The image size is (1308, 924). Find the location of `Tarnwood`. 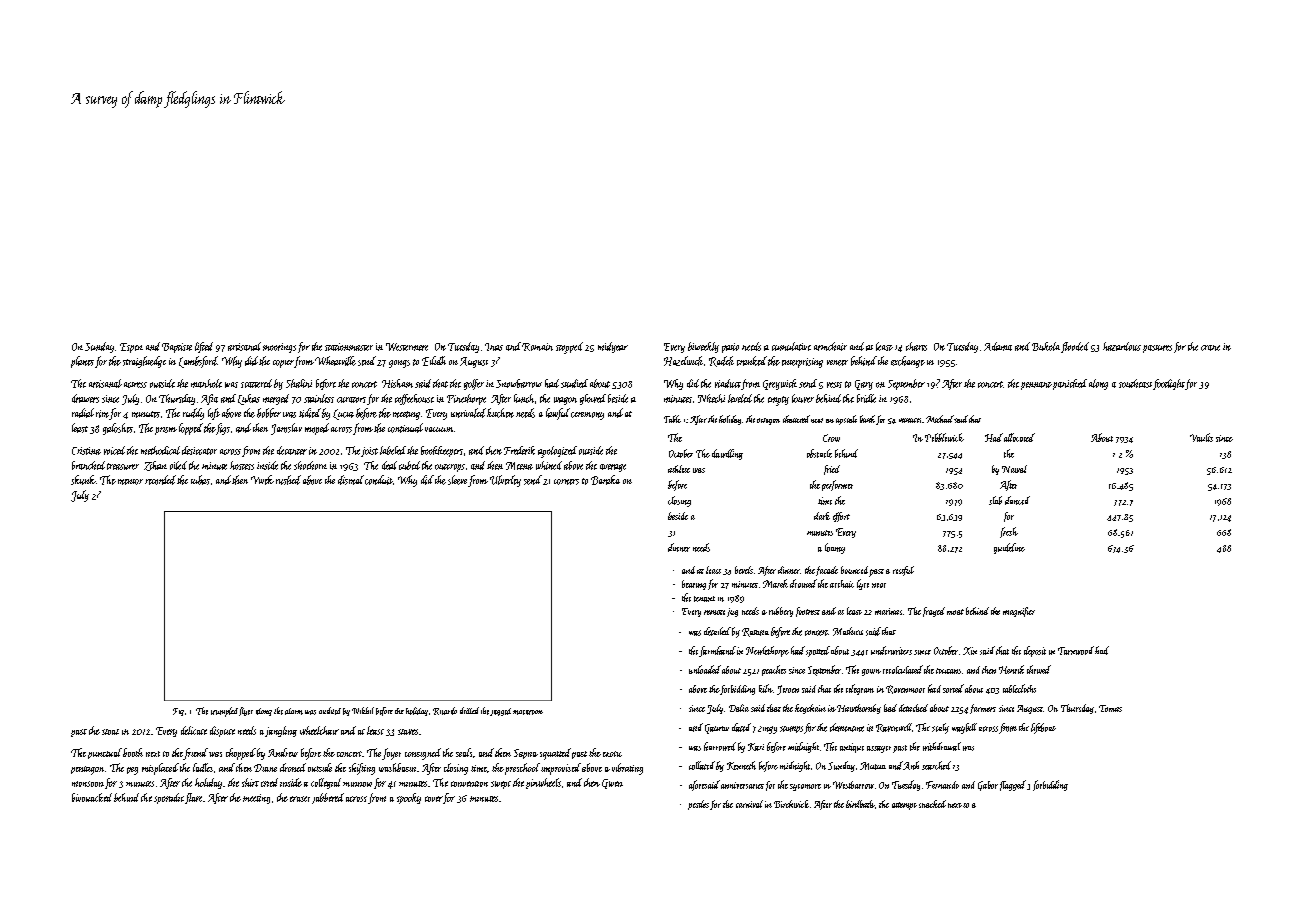

Tarnwood is located at coordinates (1076, 650).
